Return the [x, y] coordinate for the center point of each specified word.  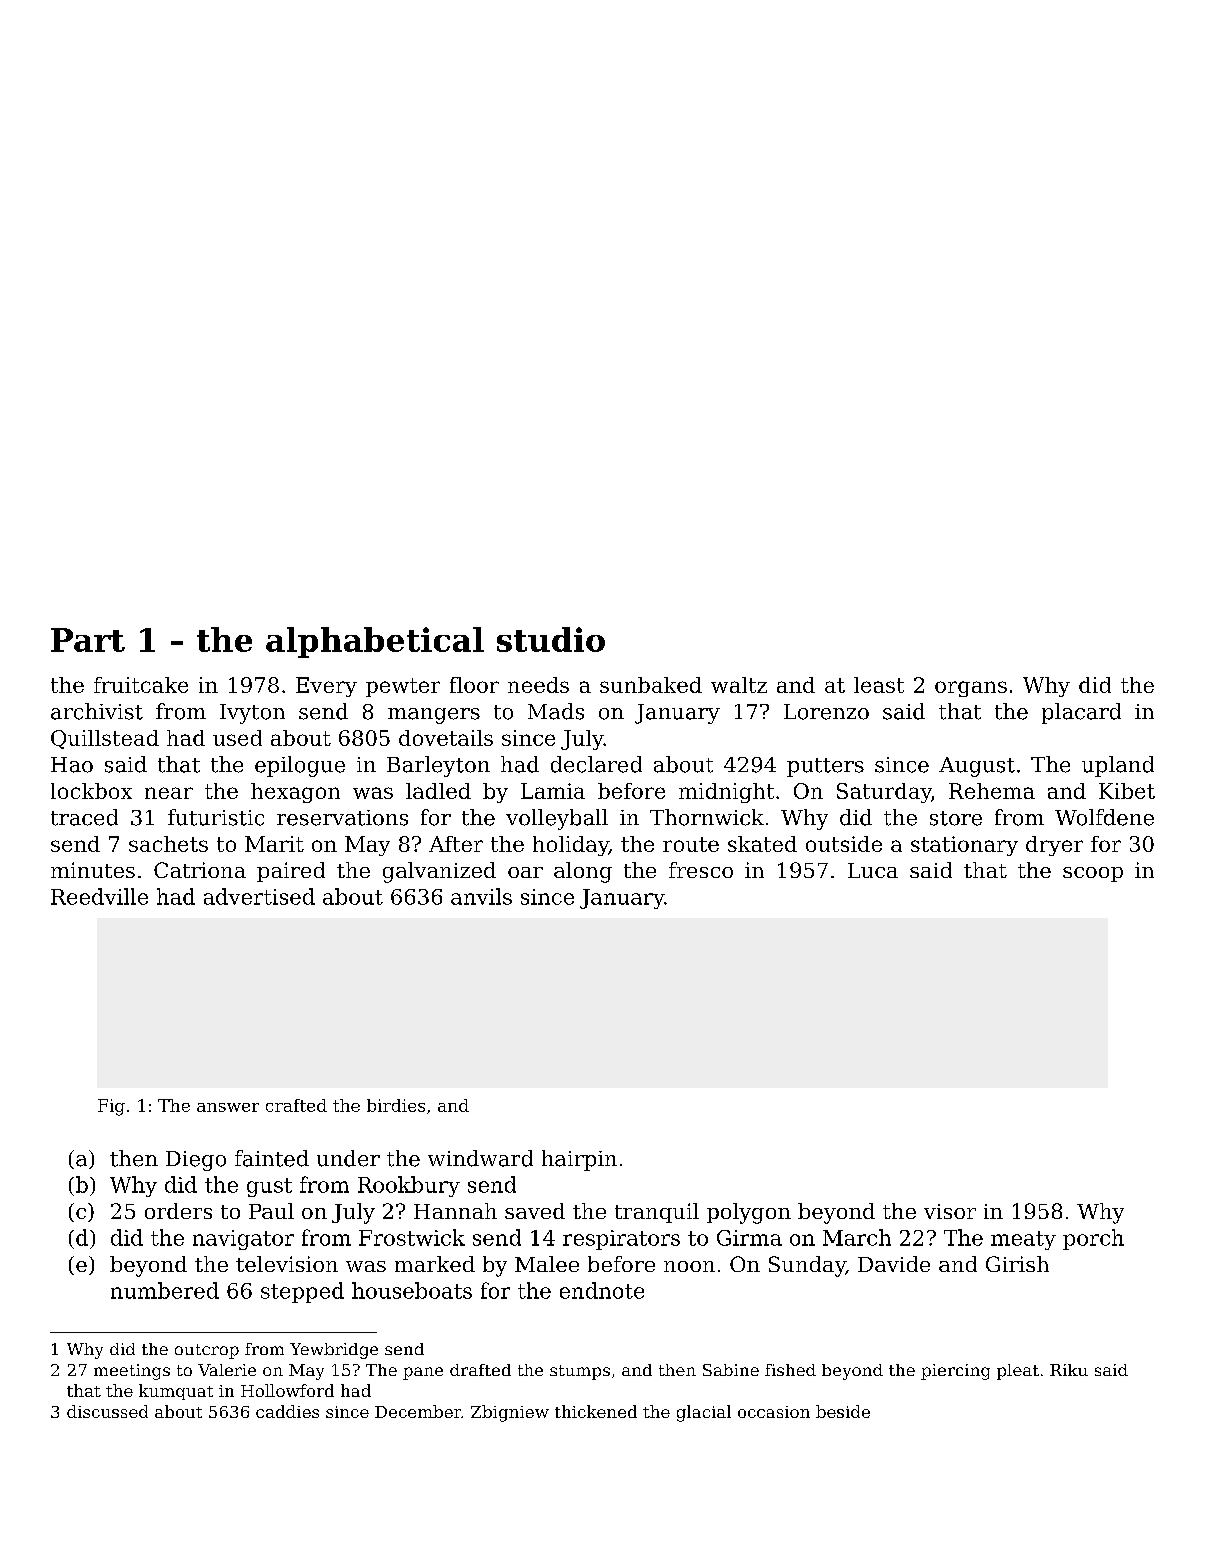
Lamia [553, 791]
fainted [272, 1158]
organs [971, 689]
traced [84, 817]
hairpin [579, 1160]
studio [551, 639]
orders [178, 1211]
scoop [1093, 874]
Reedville [99, 896]
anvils [481, 896]
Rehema [992, 791]
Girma [749, 1238]
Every [326, 687]
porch [1093, 1239]
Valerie [227, 1370]
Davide [894, 1264]
